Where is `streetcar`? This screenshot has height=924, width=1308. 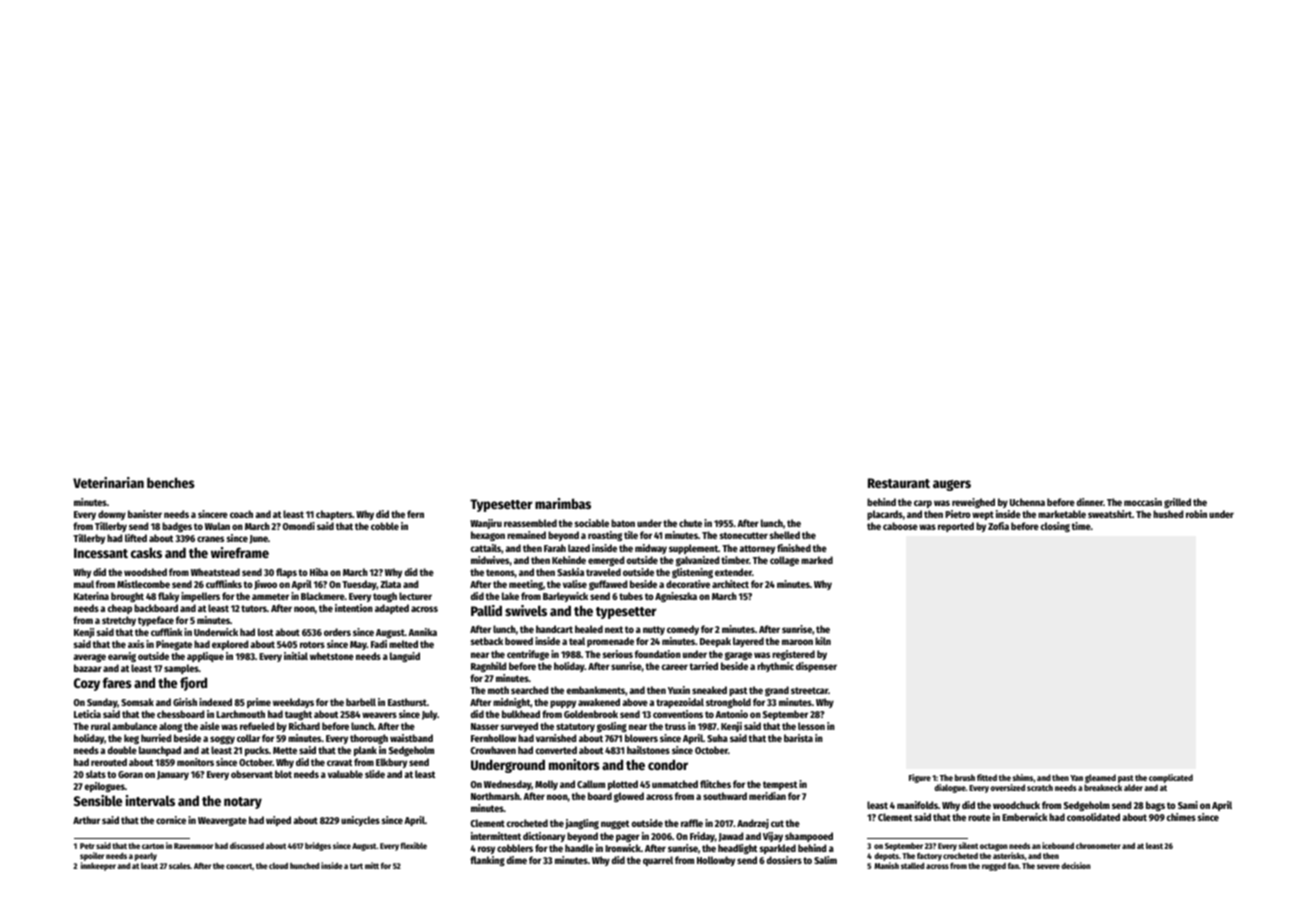 streetcar is located at coordinates (809, 690).
